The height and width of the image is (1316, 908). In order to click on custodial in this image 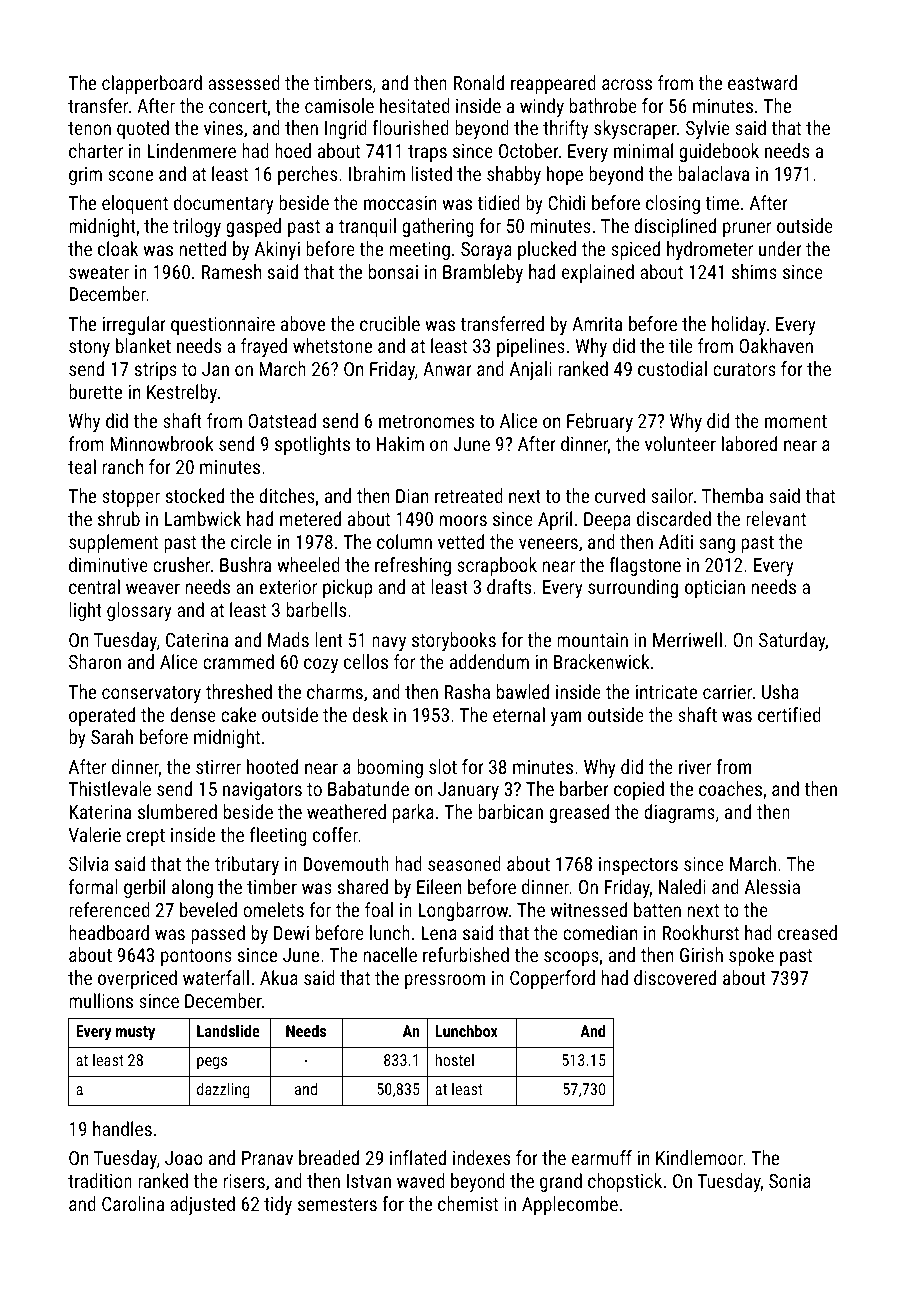, I will do `click(672, 368)`.
